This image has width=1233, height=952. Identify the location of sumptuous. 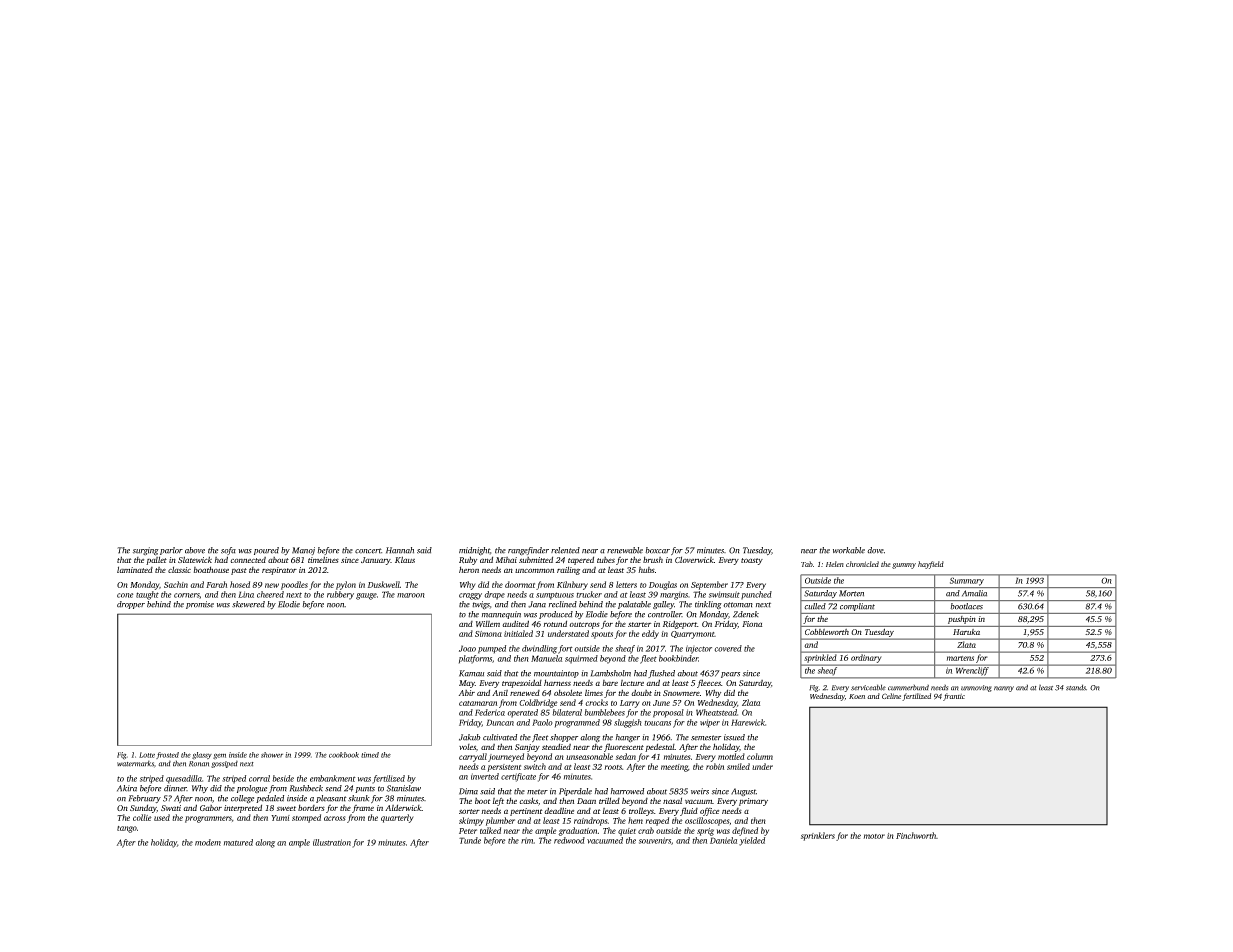
(555, 596).
